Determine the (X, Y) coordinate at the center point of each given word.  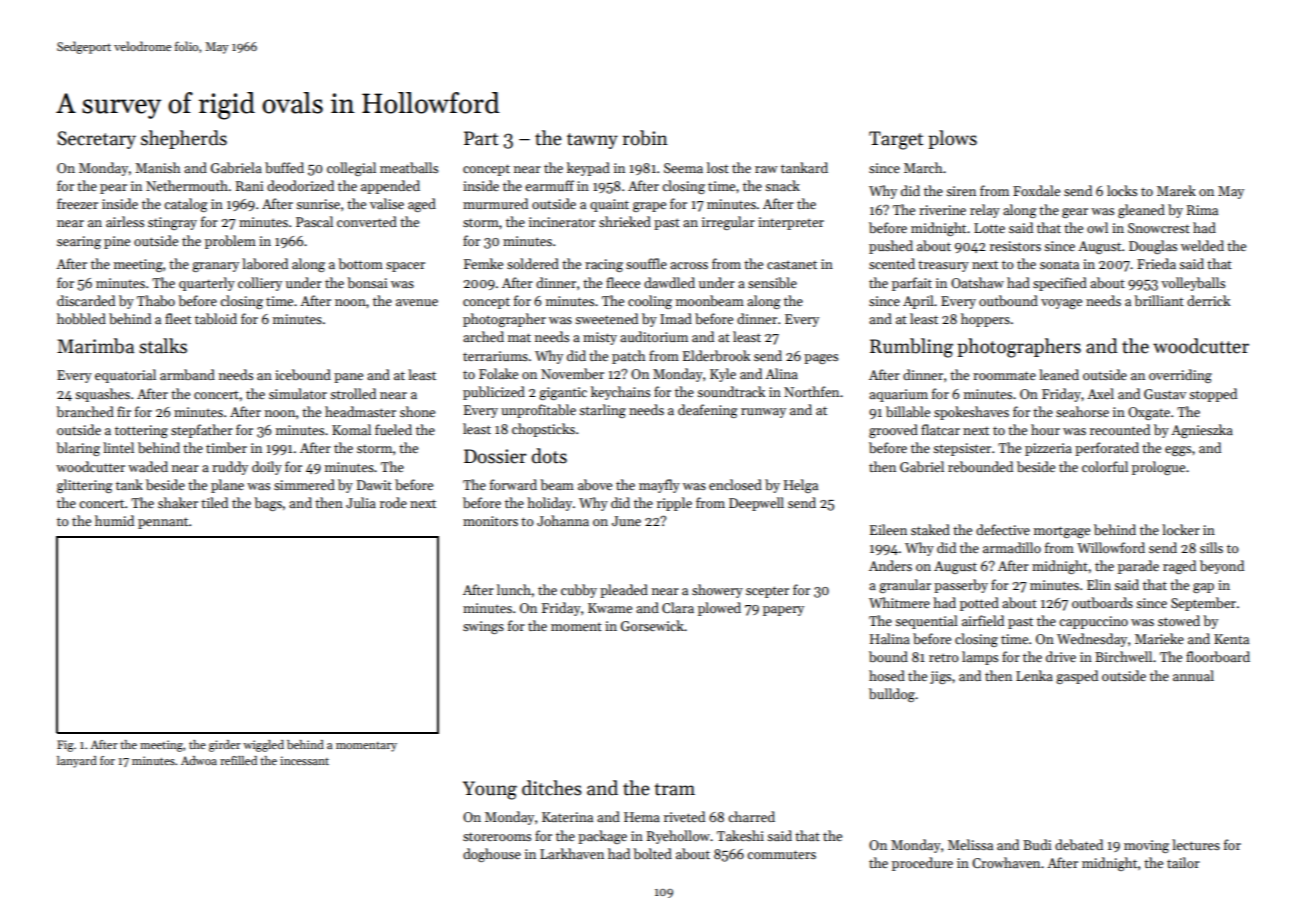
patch (628, 357)
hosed (887, 675)
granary (215, 267)
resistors (1015, 246)
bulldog (892, 695)
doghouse (492, 855)
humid (114, 520)
